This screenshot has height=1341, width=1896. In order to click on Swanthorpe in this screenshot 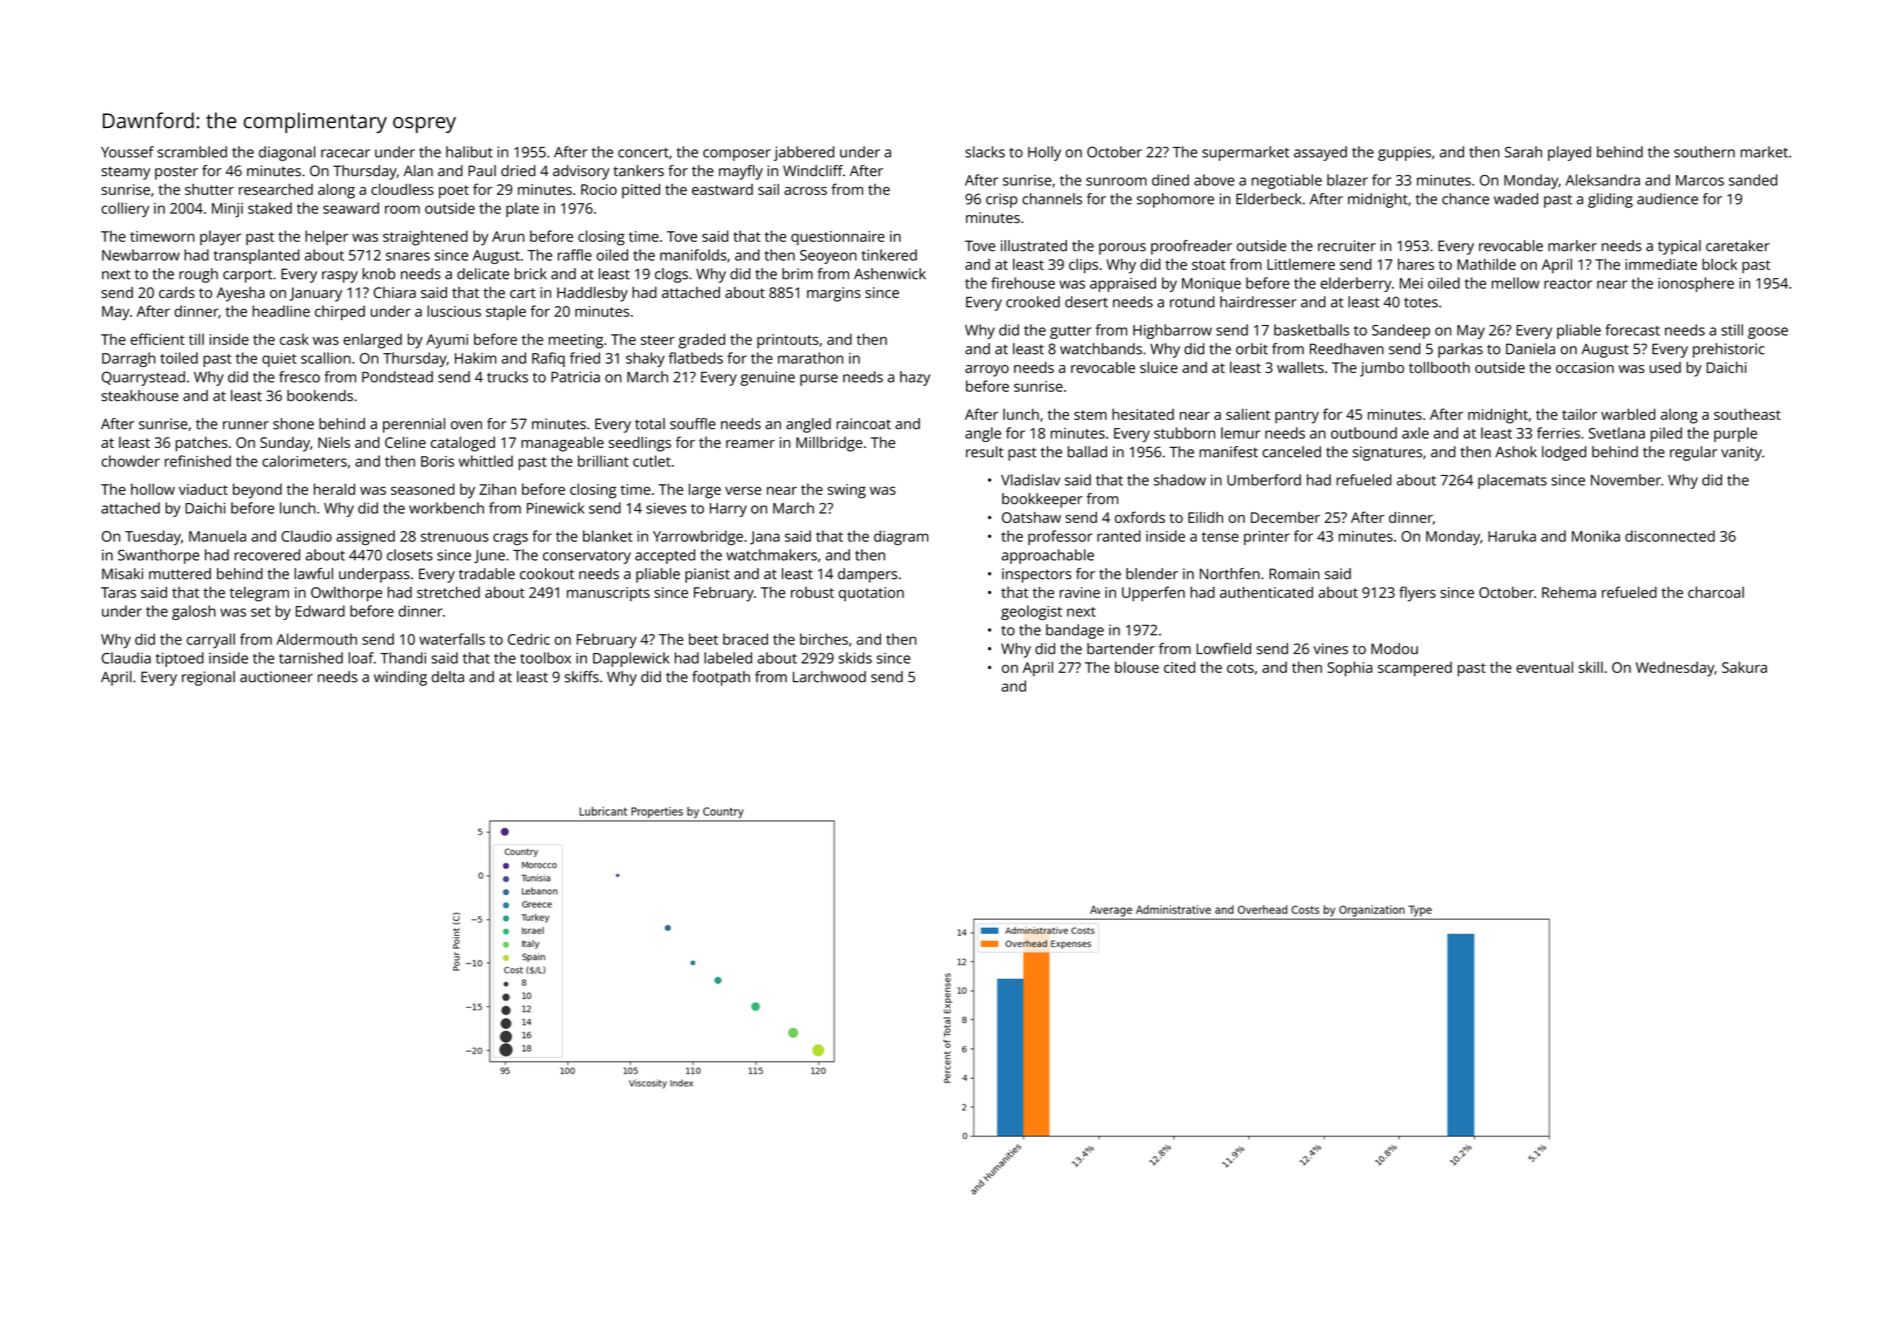, I will do `click(158, 556)`.
